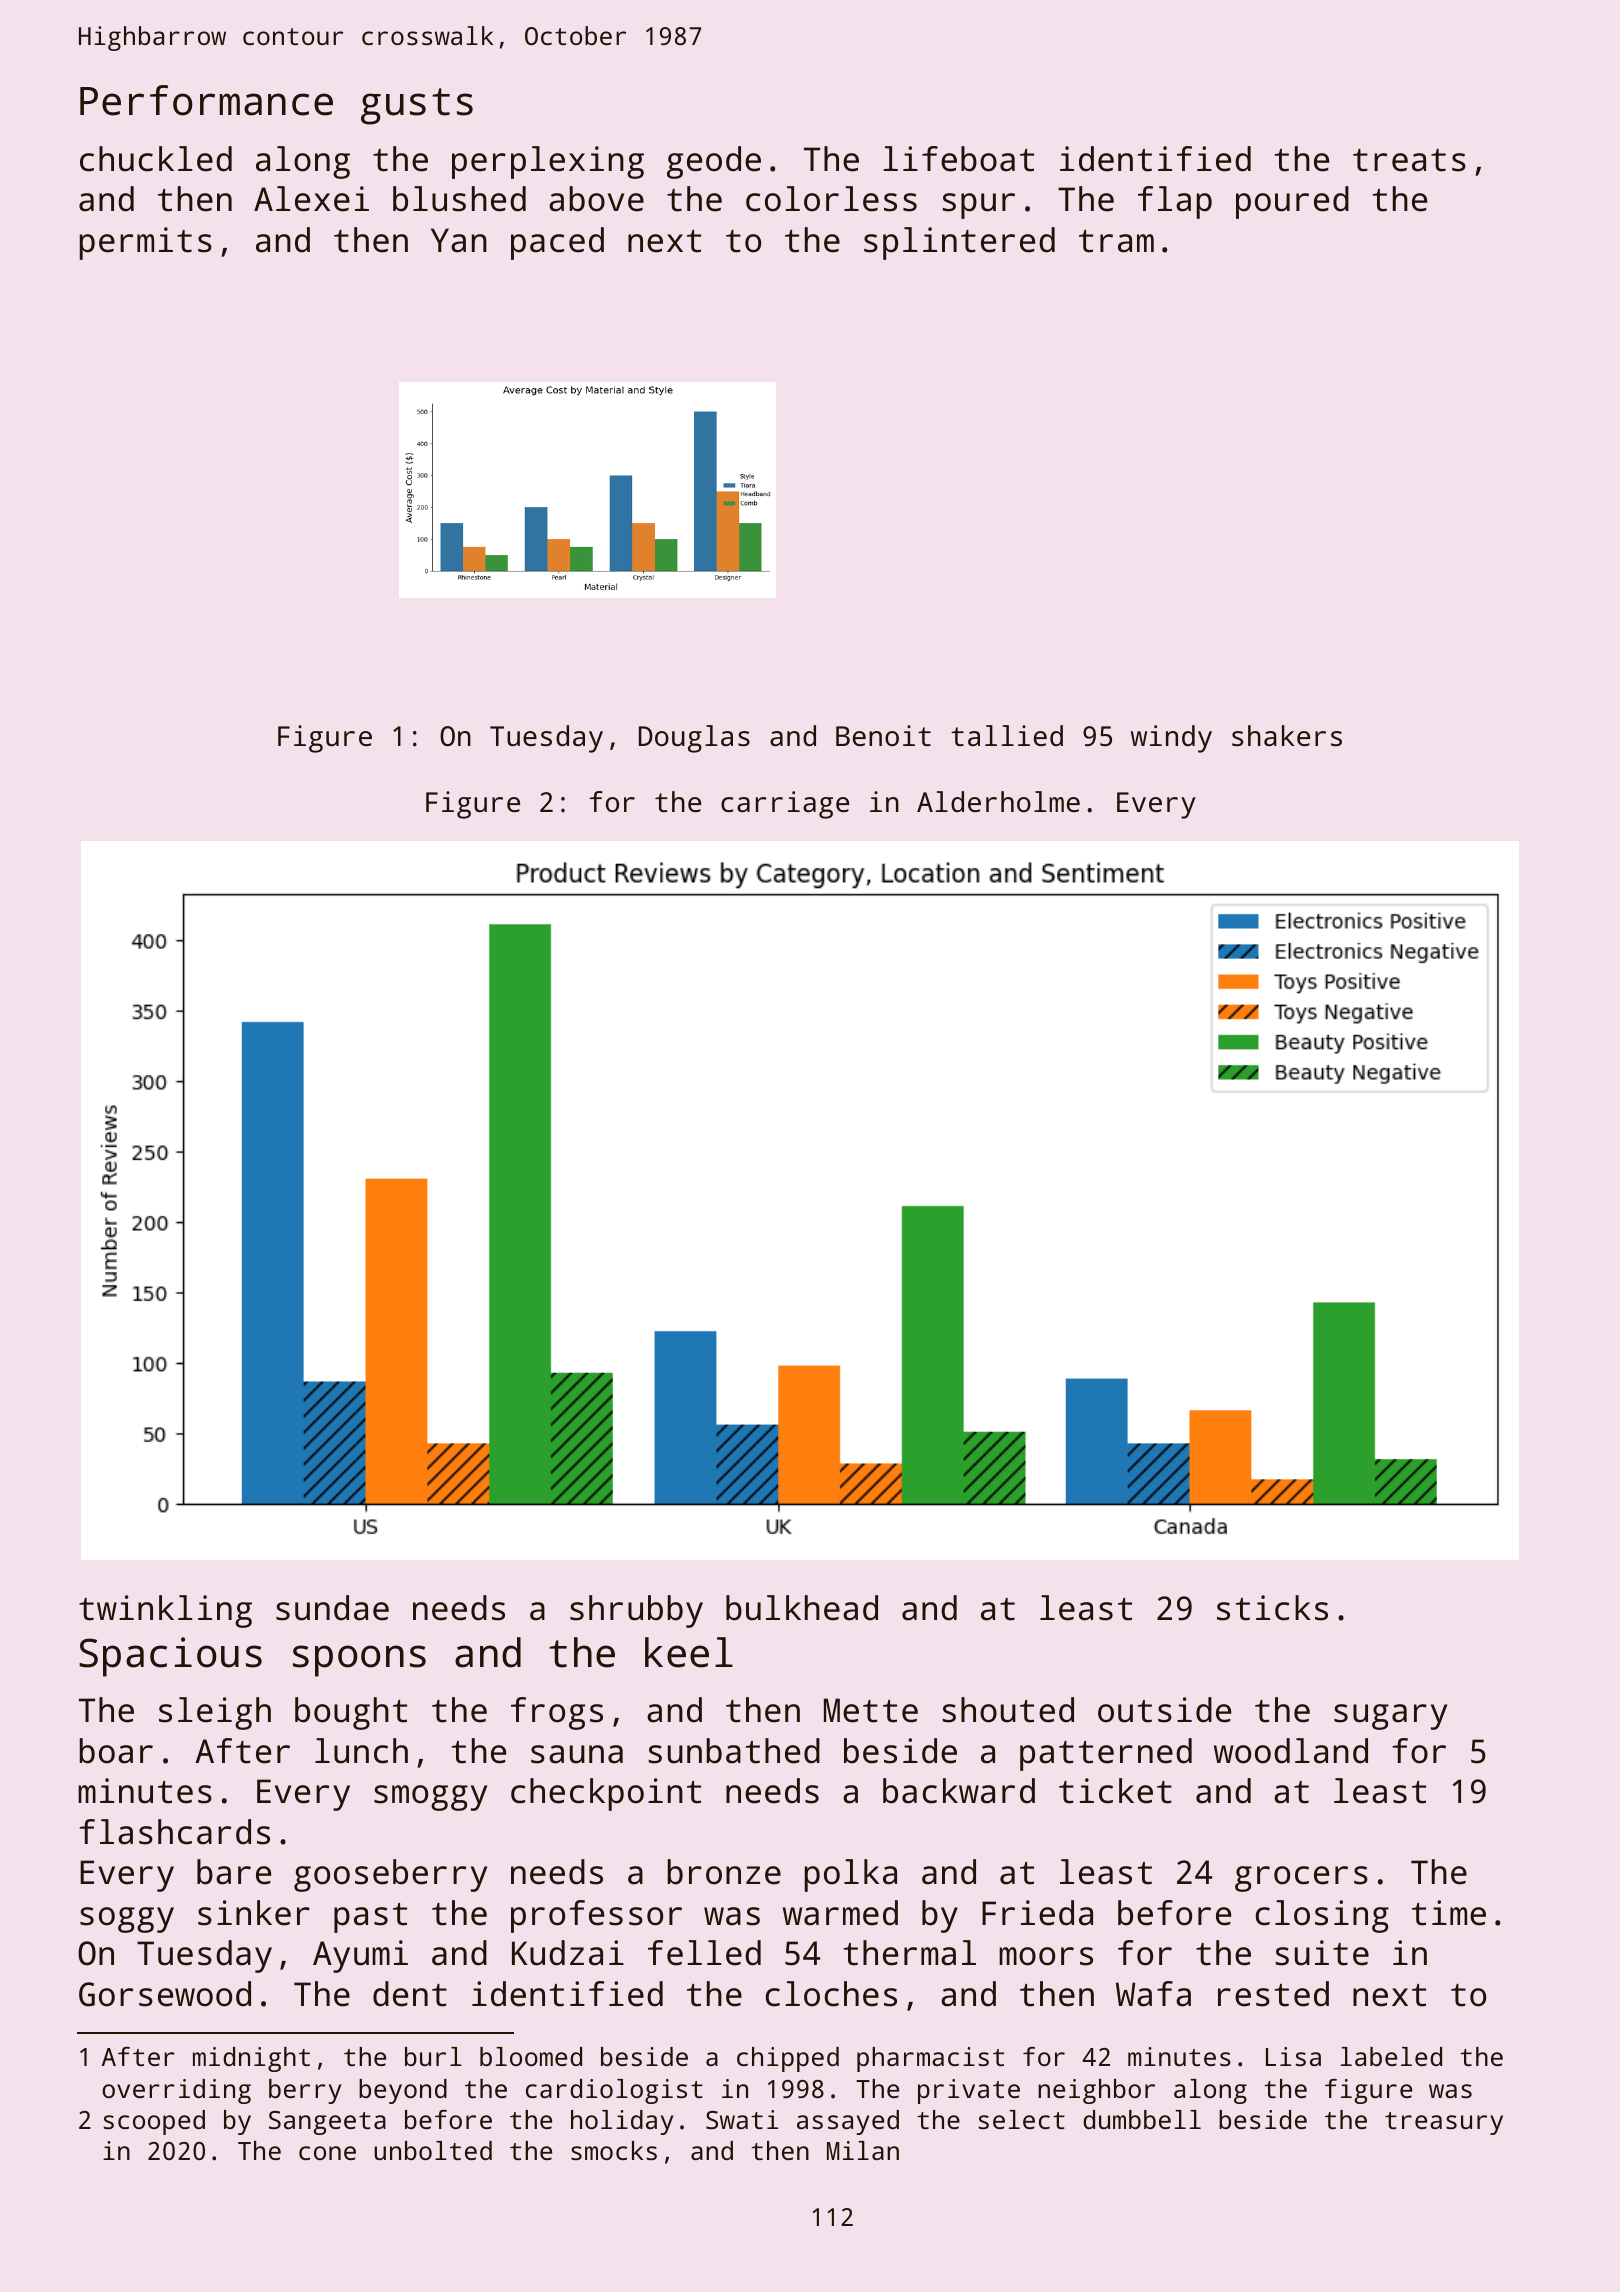 This image has height=2292, width=1620. What do you see at coordinates (459, 240) in the image?
I see `Yan` at bounding box center [459, 240].
